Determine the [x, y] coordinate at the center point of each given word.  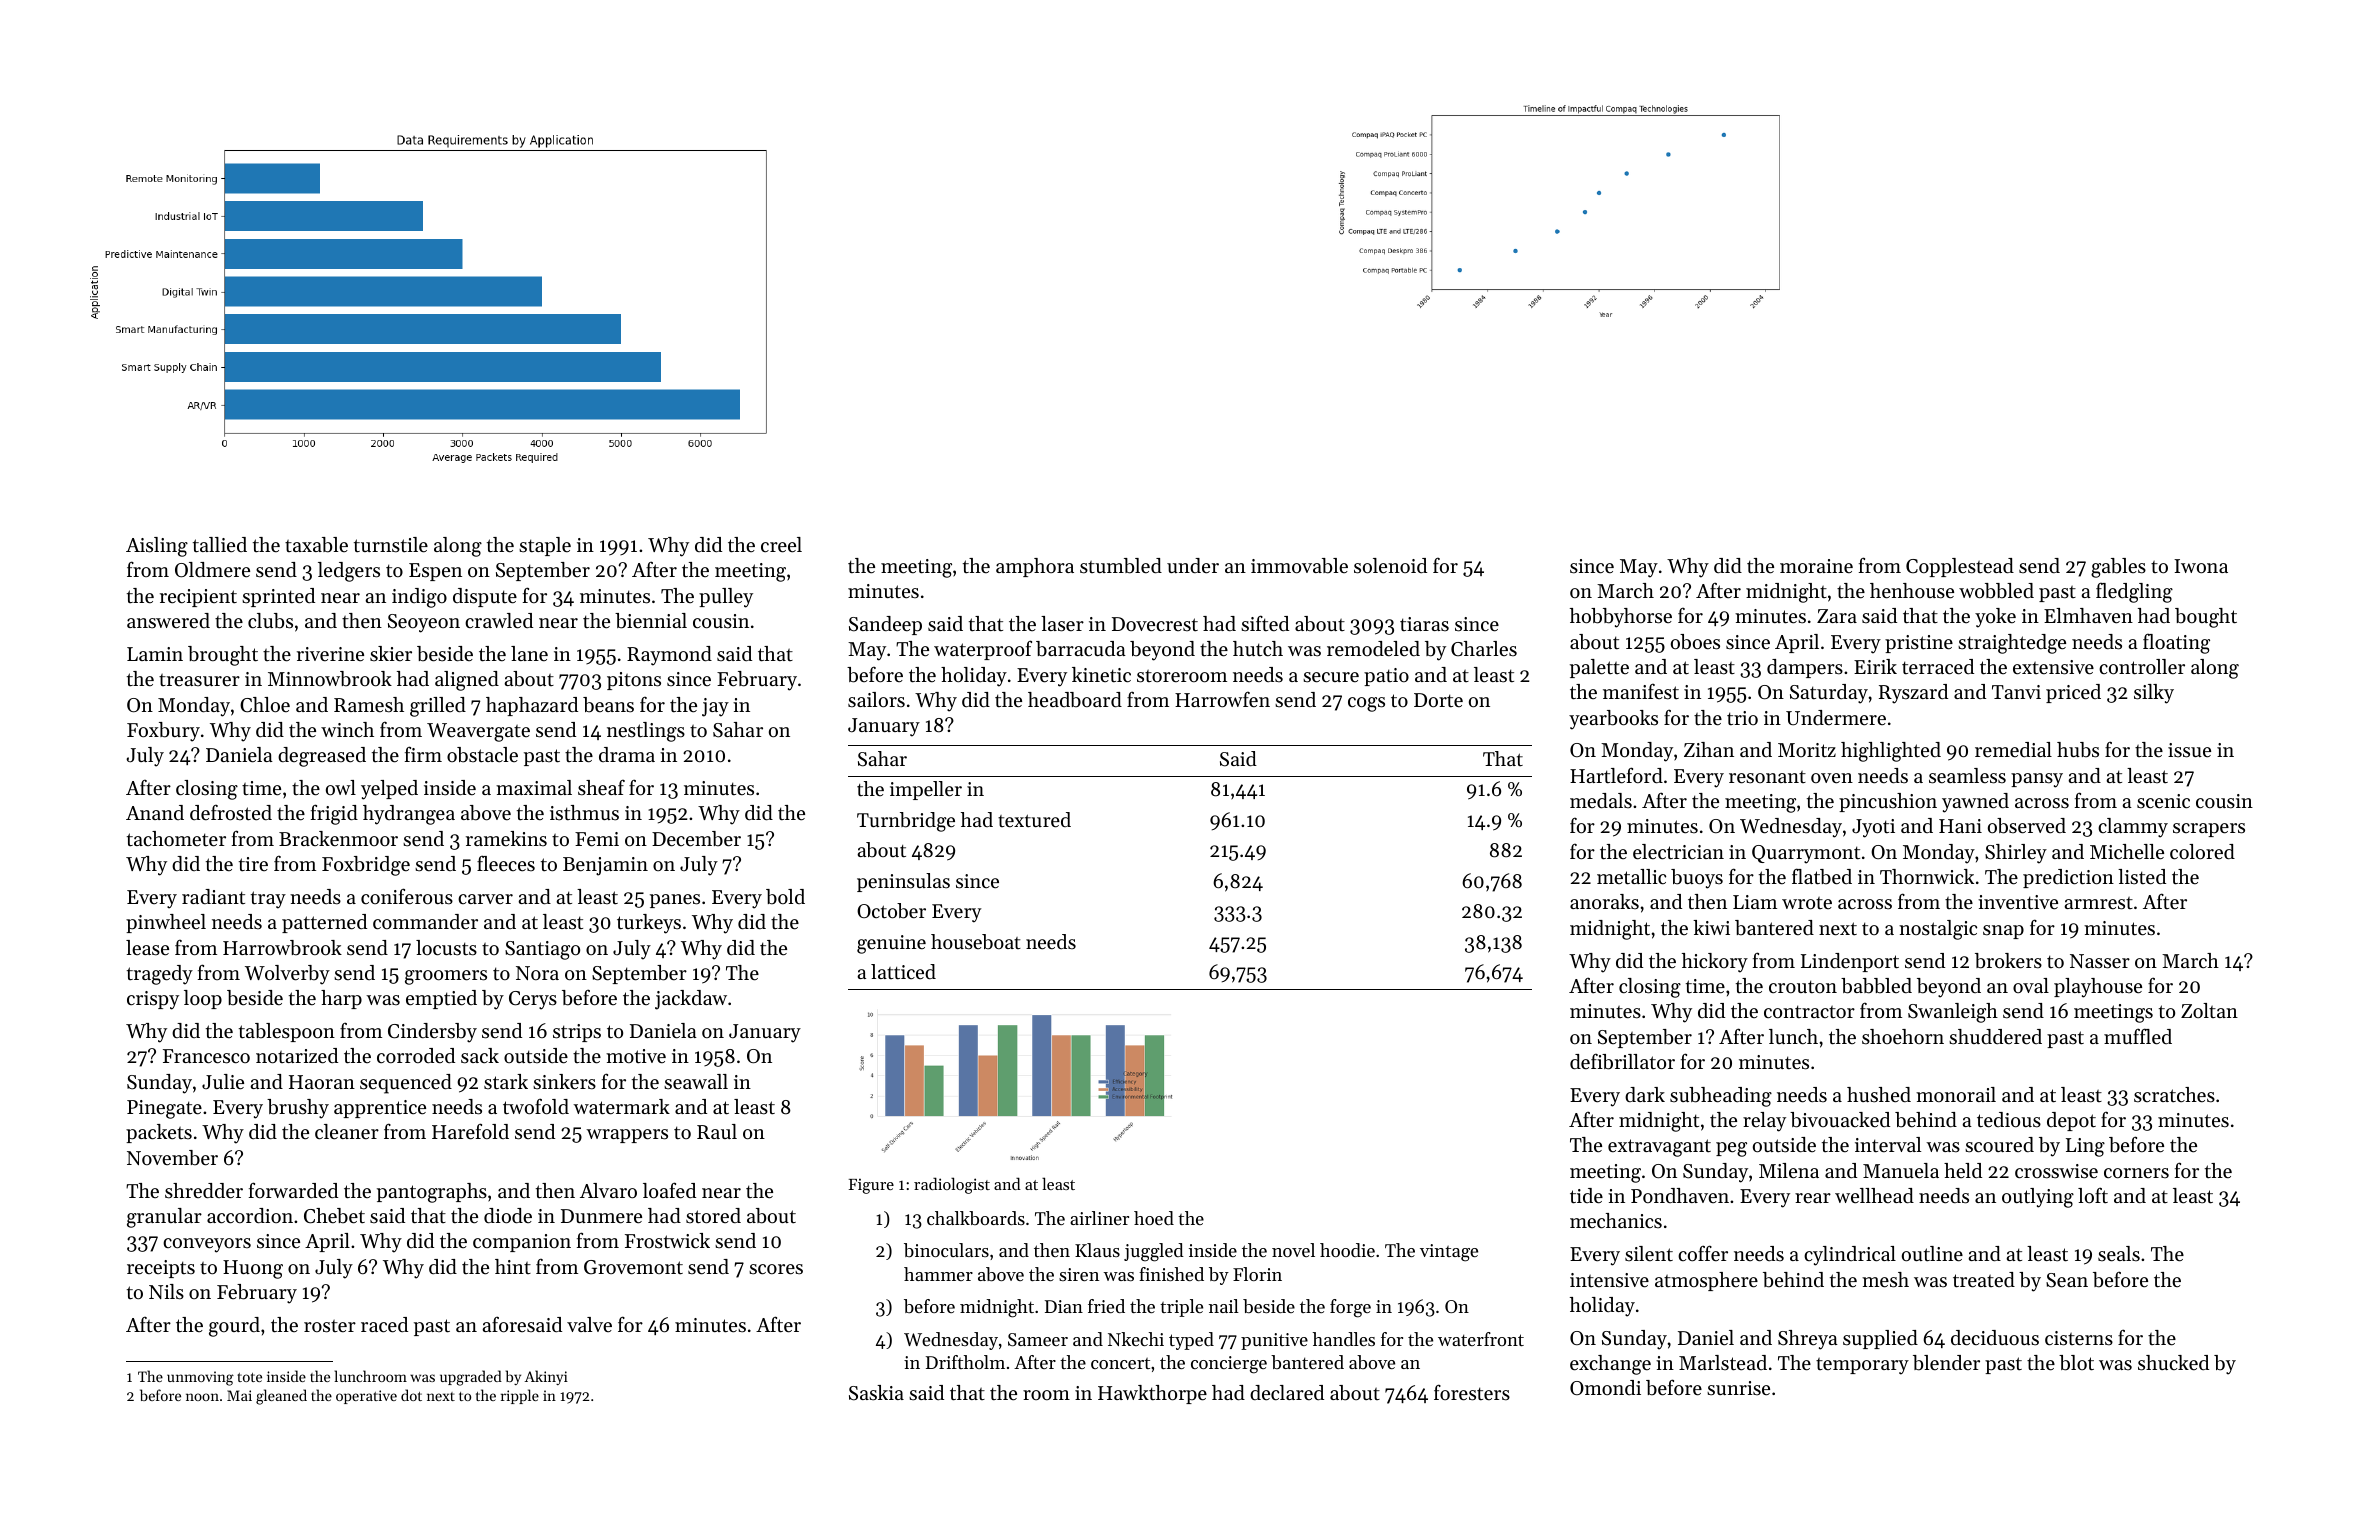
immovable [1299, 566]
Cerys [533, 1000]
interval [1888, 1144]
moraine [1816, 566]
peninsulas [903, 882]
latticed [903, 972]
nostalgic [1938, 930]
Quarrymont [1806, 854]
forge [1350, 1308]
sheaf [601, 788]
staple [545, 546]
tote [249, 1377]
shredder [204, 1191]
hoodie [1347, 1250]
